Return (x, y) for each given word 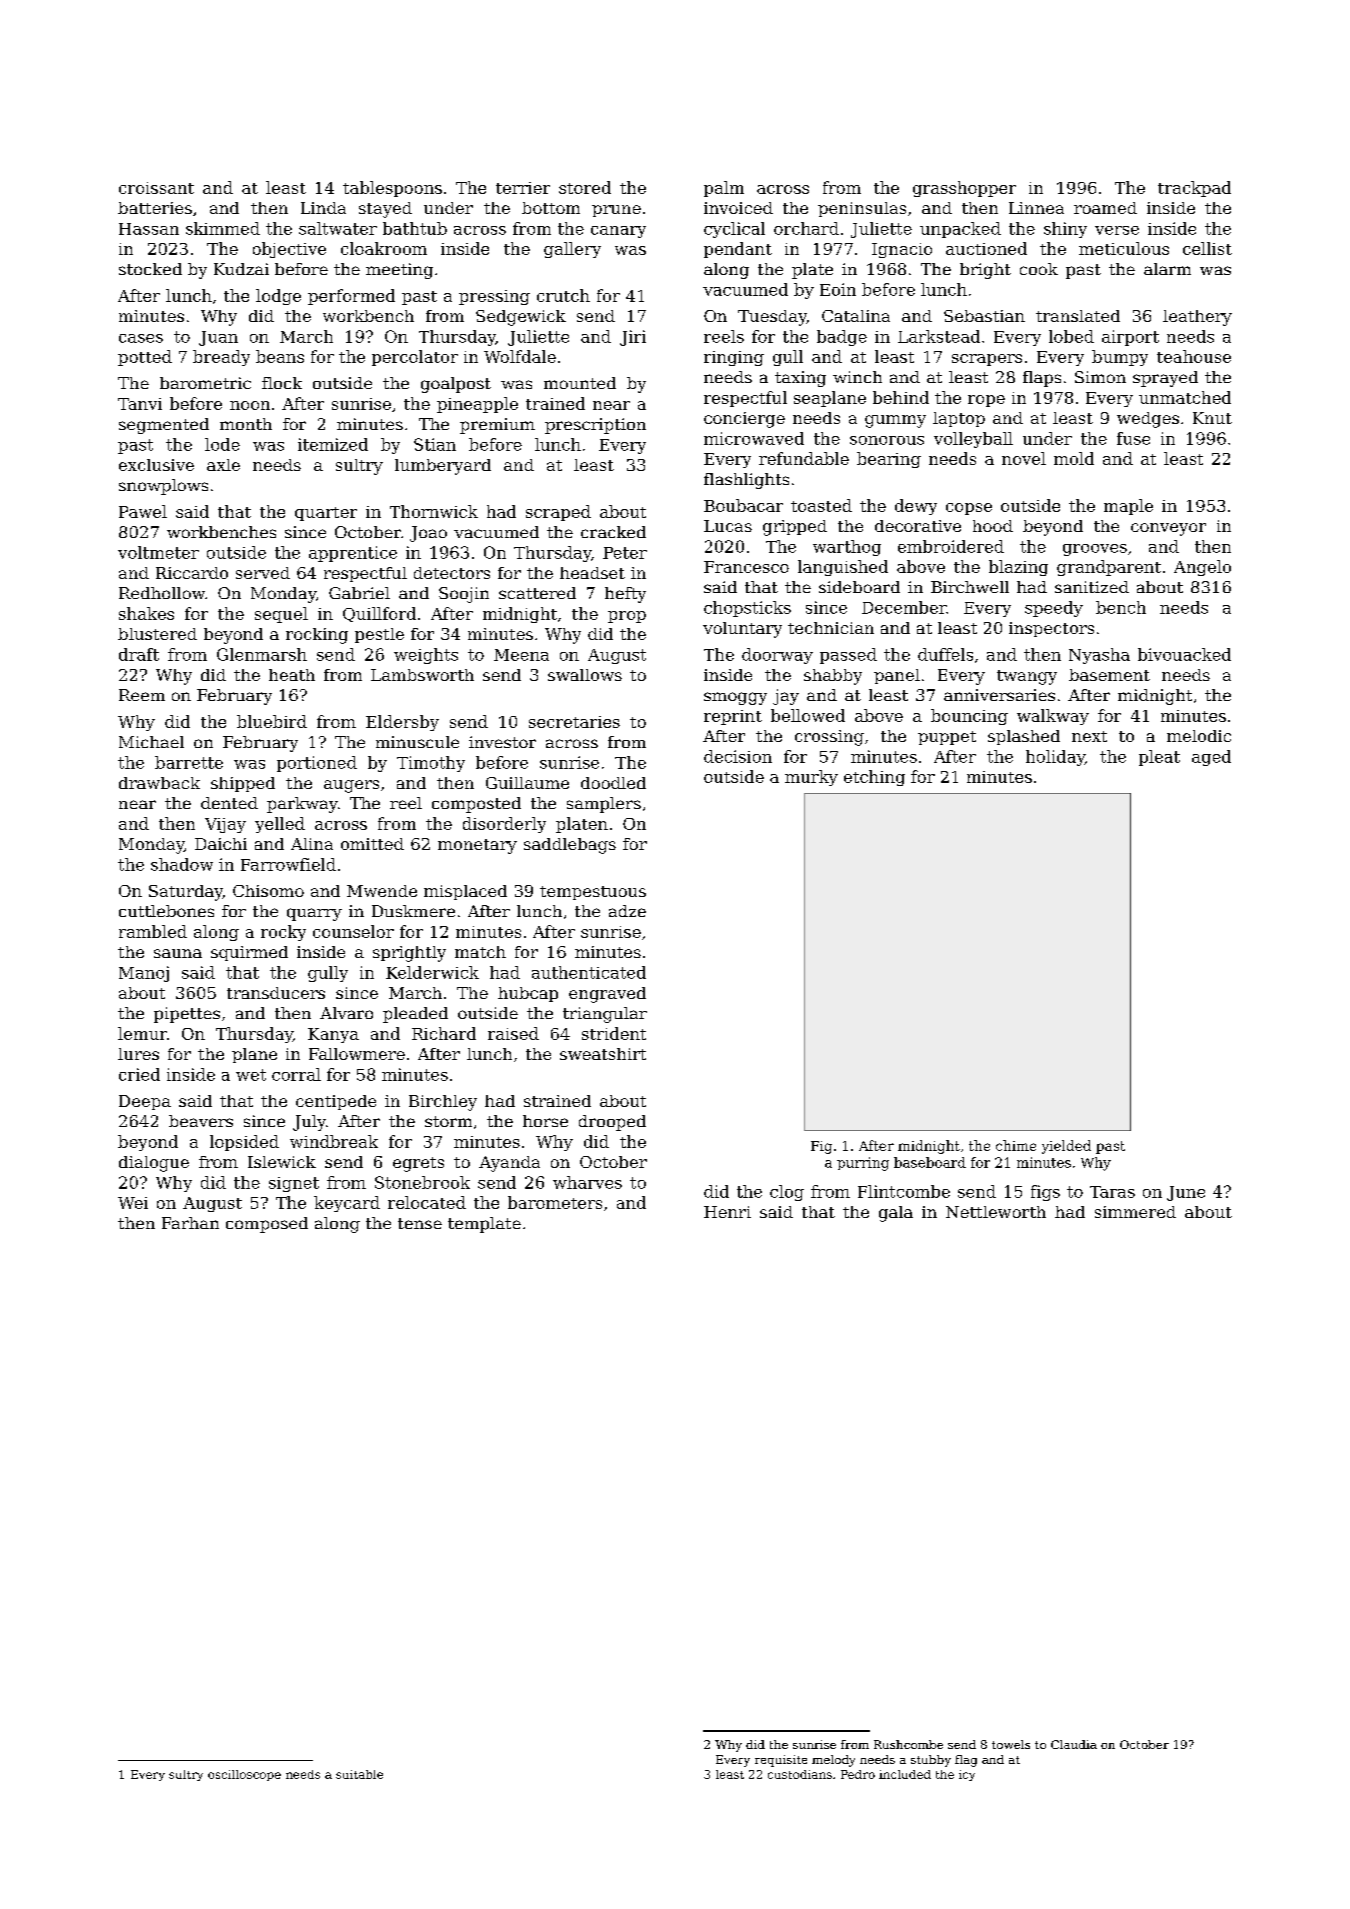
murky (811, 778)
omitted (372, 844)
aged (1211, 758)
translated (1078, 316)
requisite (781, 1761)
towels (1011, 1744)
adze (627, 911)
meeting (399, 271)
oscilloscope (244, 1775)
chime (1016, 1145)
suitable (359, 1774)
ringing (734, 358)
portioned (317, 764)
